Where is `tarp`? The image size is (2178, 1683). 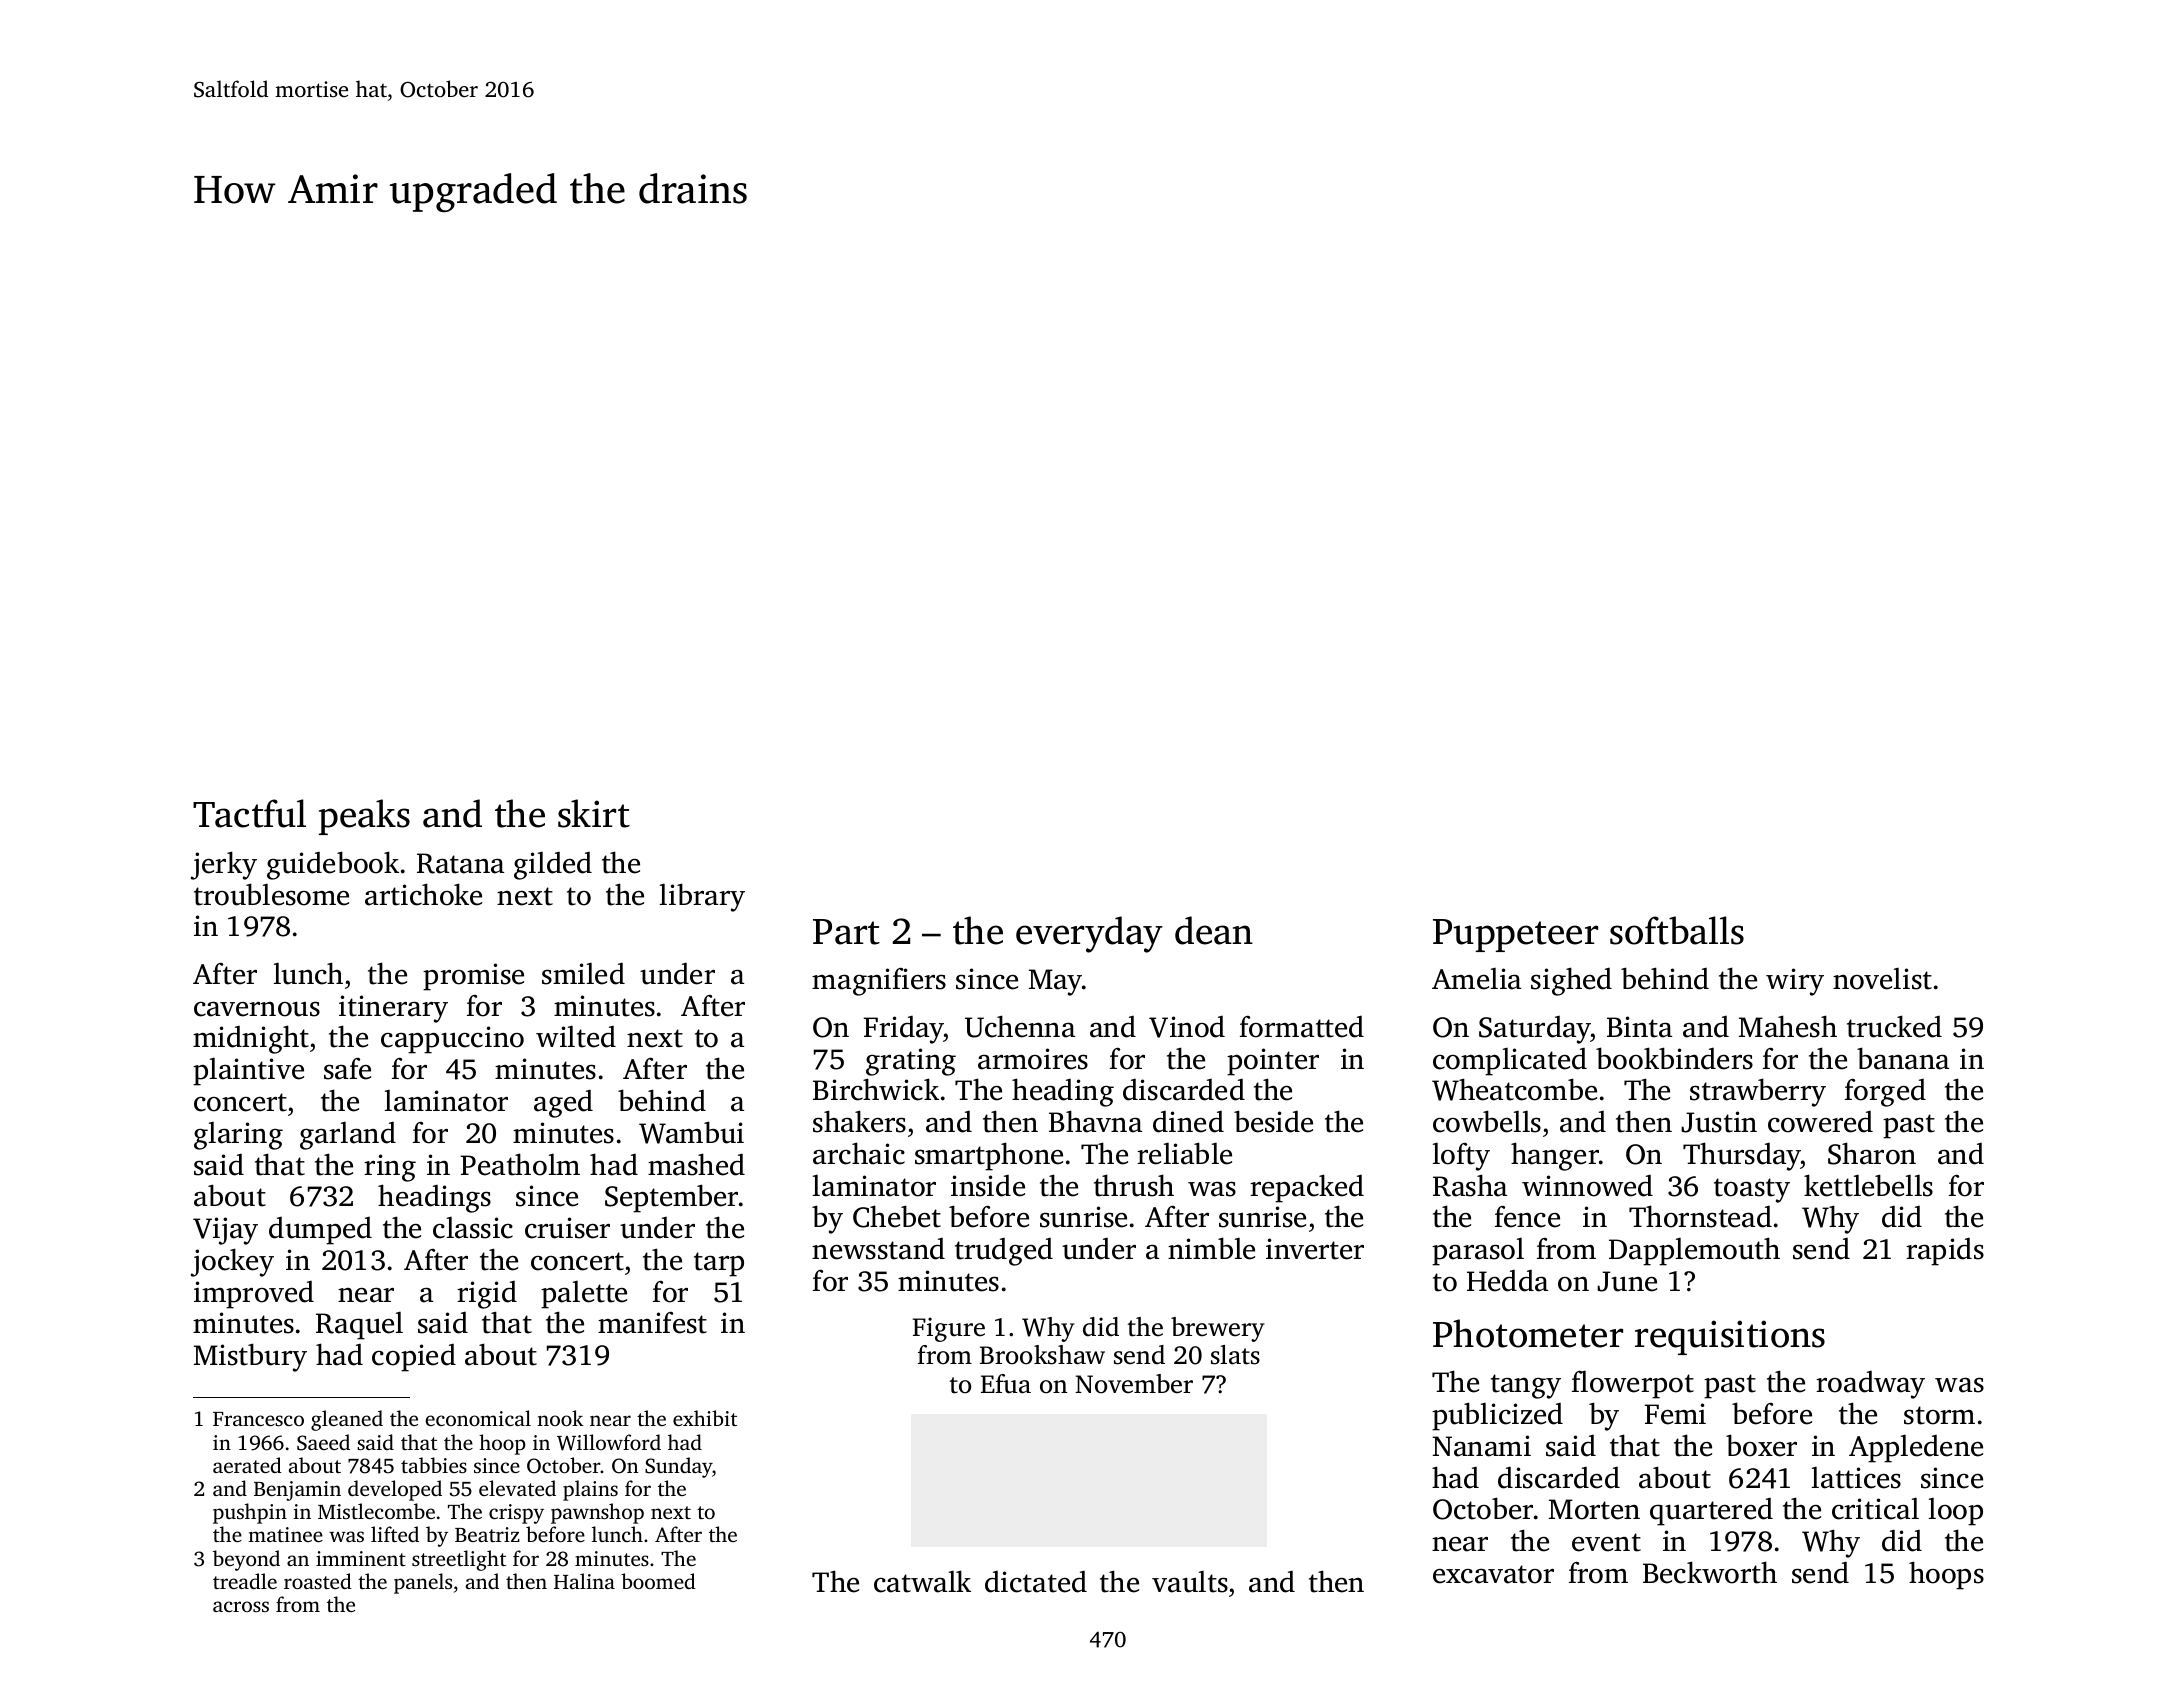 tarp is located at coordinates (719, 1264).
